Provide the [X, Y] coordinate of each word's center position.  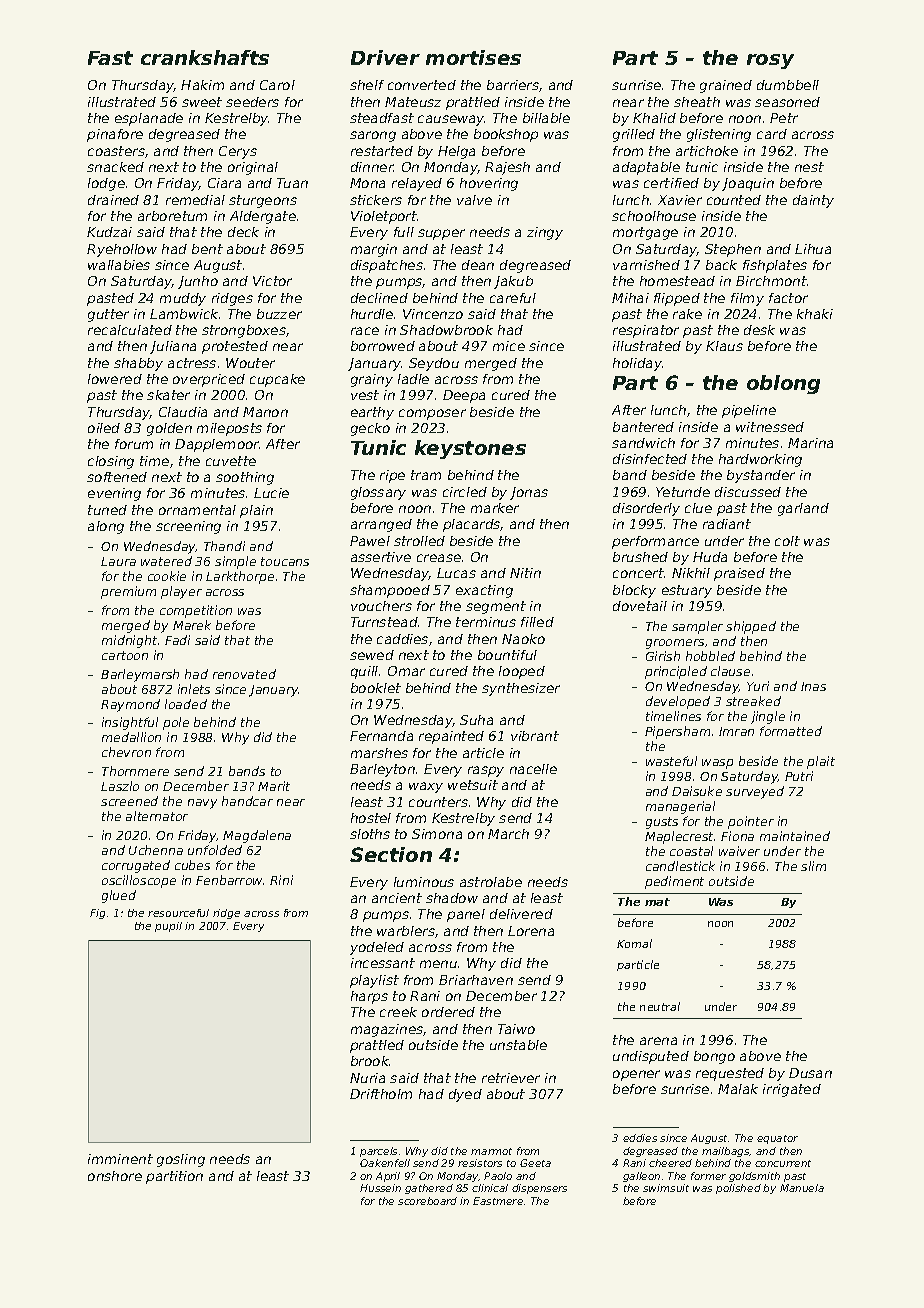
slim [813, 866]
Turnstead [384, 622]
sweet [202, 102]
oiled [104, 428]
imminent [120, 1159]
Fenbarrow [229, 880]
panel [466, 915]
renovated [244, 674]
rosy [770, 61]
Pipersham [677, 732]
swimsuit [666, 1188]
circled [465, 492]
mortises [473, 57]
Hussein [380, 1188]
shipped [751, 627]
